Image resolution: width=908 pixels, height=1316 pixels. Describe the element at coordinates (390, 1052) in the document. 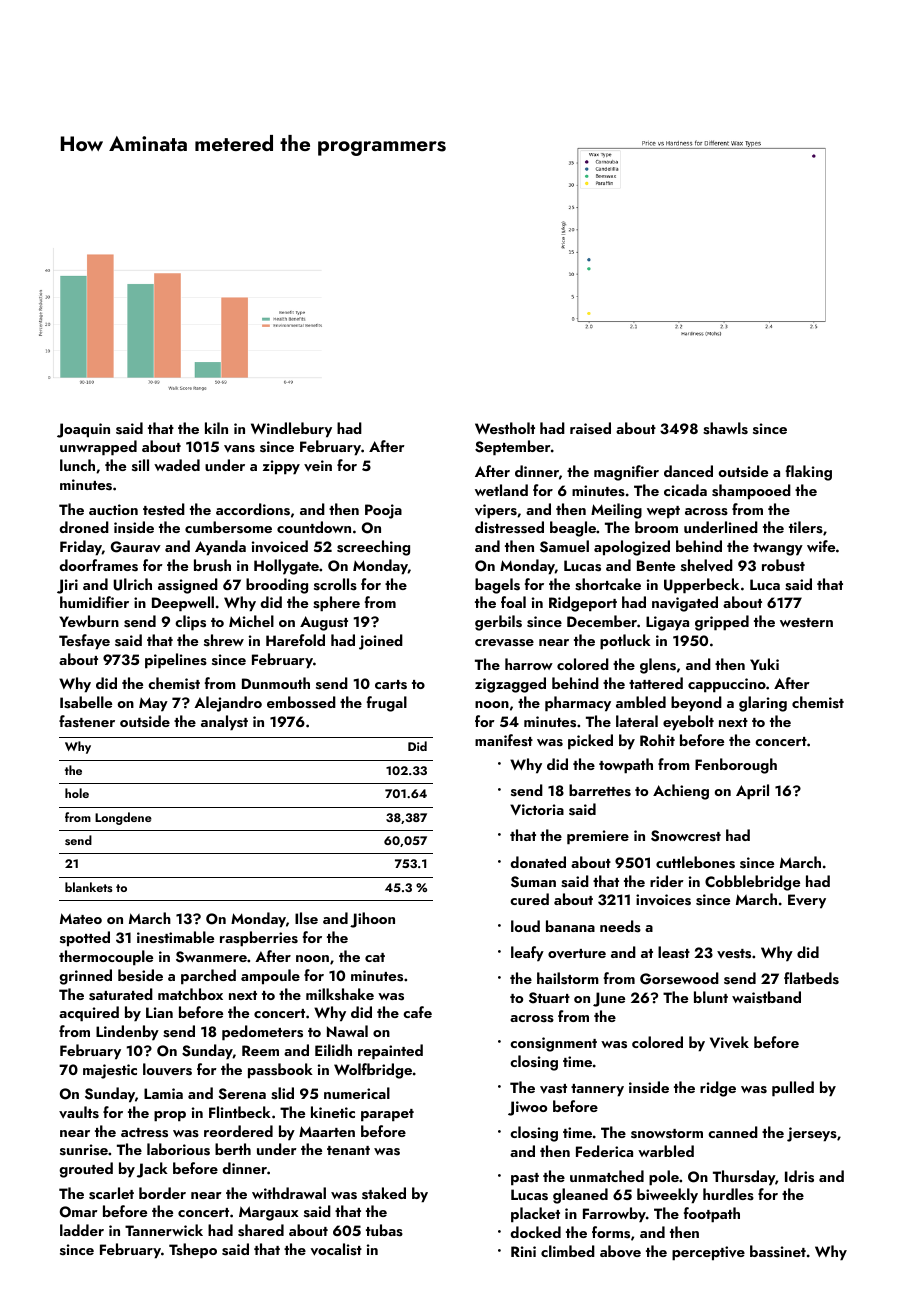

I see `repainted` at that location.
